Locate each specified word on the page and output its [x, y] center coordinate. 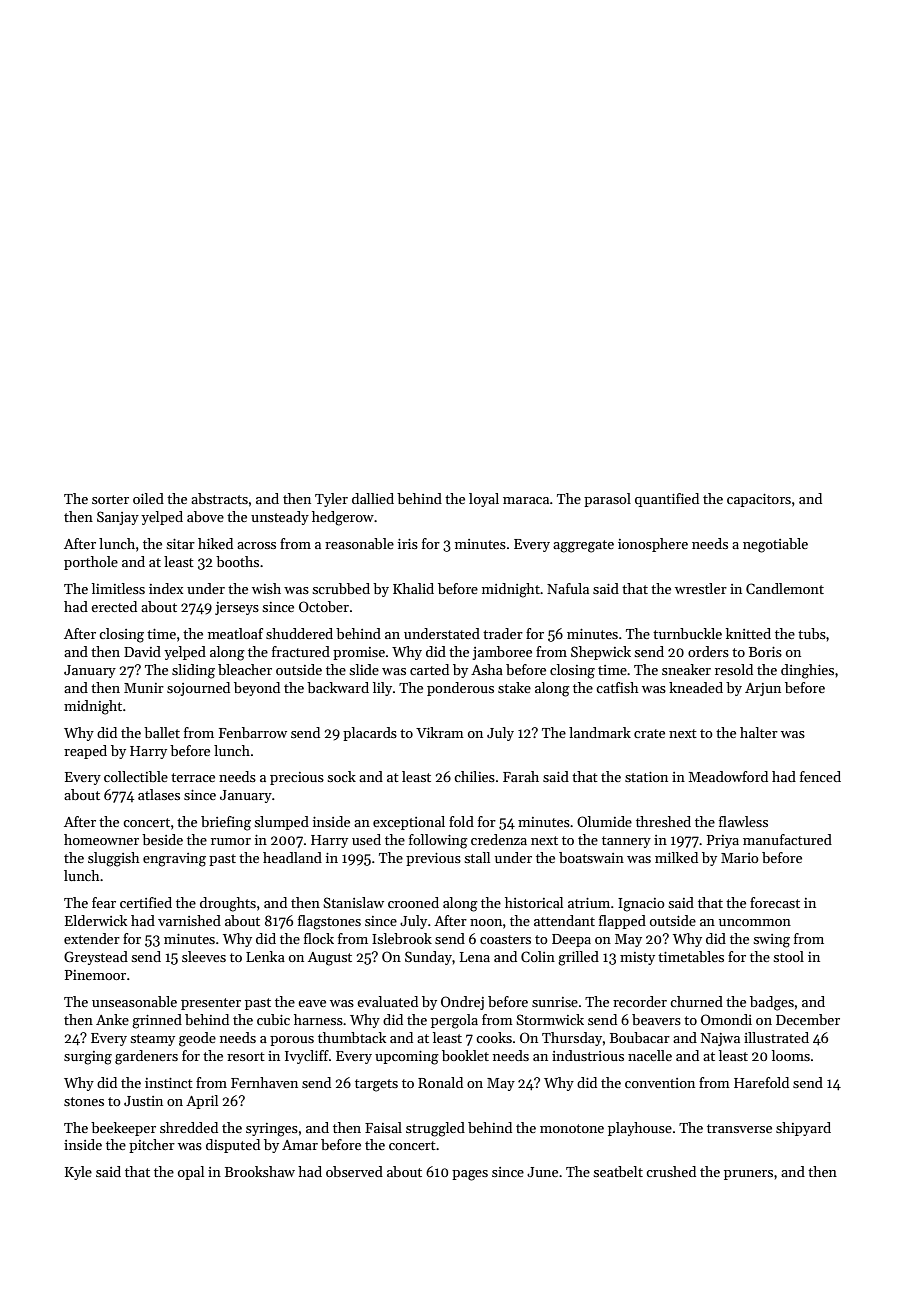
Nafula [568, 588]
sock [341, 776]
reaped [85, 752]
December [808, 1019]
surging [88, 1058]
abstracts [219, 498]
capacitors [759, 500]
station [646, 777]
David [142, 651]
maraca [526, 500]
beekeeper [123, 1129]
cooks [494, 1037]
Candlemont [785, 588]
